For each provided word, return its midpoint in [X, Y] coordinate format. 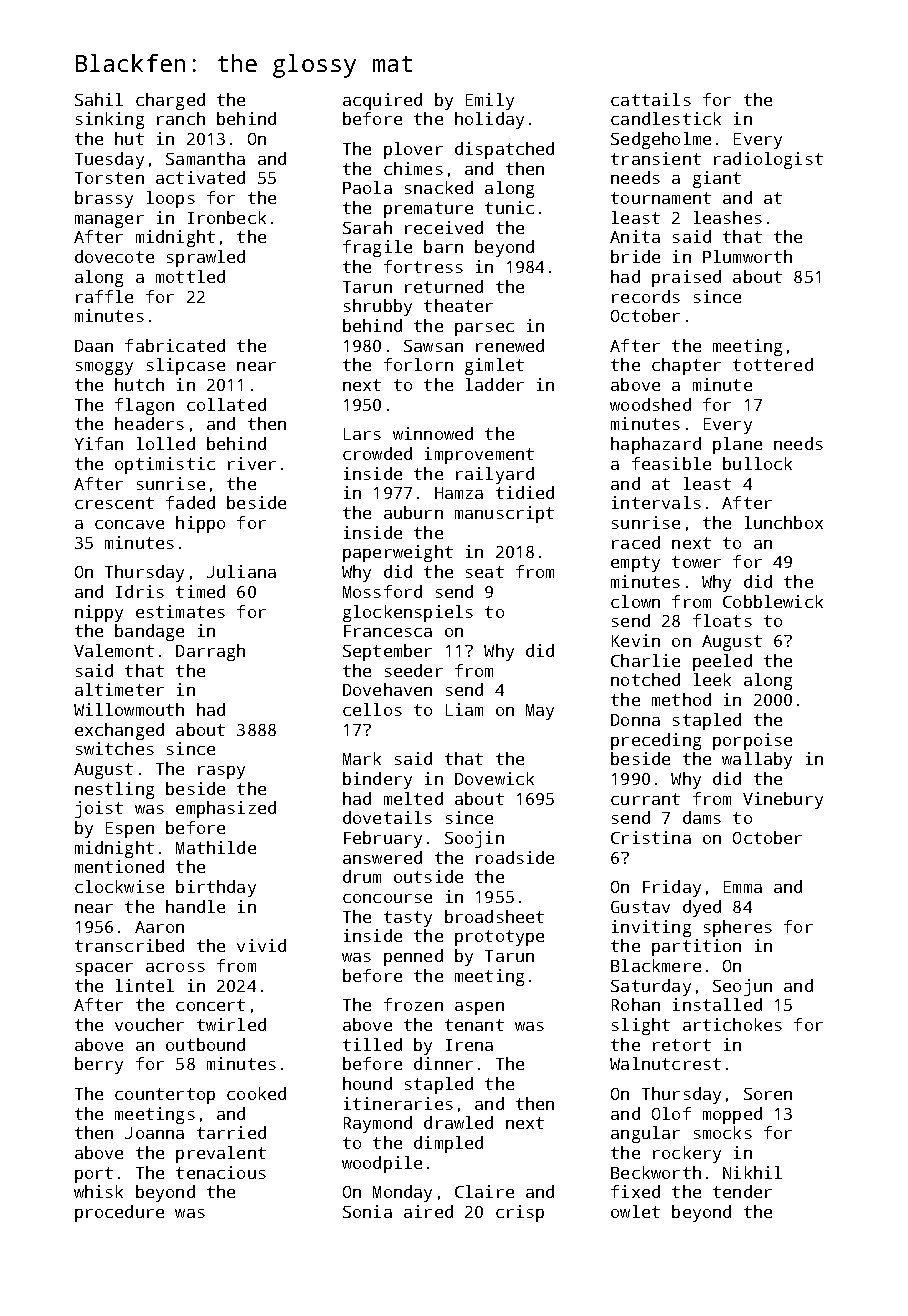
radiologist [768, 160]
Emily [490, 101]
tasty [408, 919]
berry [99, 1065]
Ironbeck [227, 217]
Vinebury [783, 800]
